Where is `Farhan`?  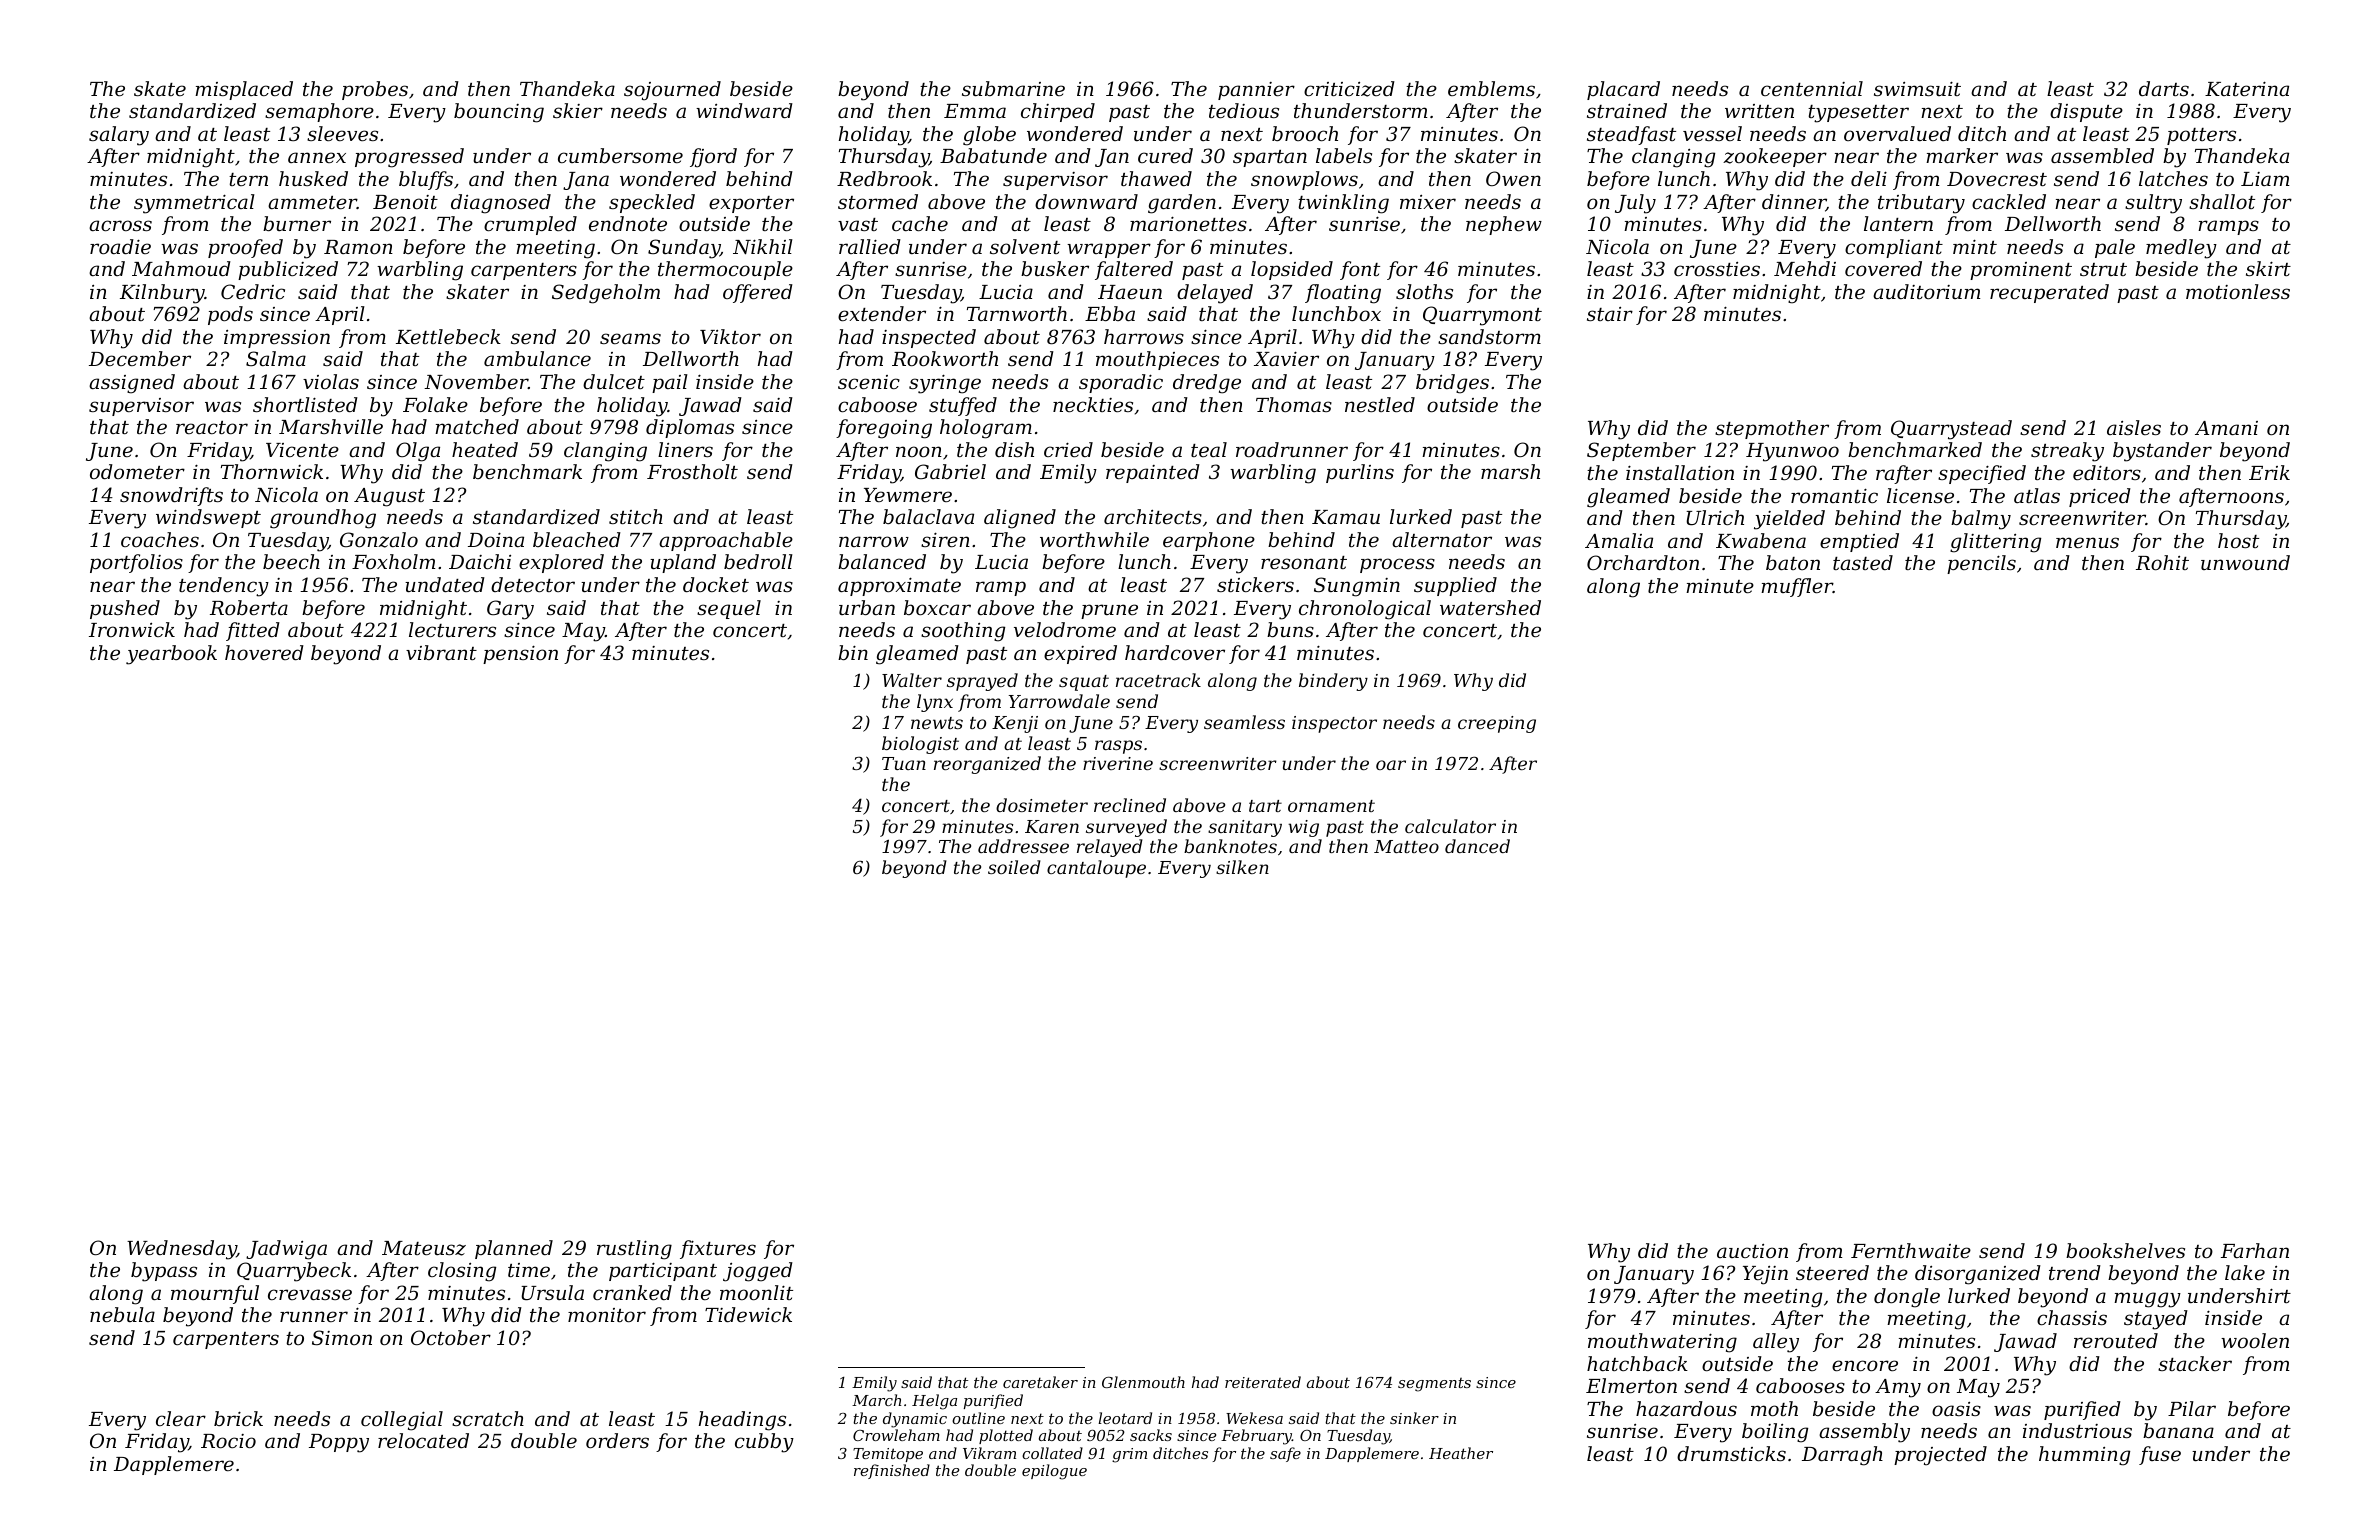
Farhan is located at coordinates (2255, 1250).
